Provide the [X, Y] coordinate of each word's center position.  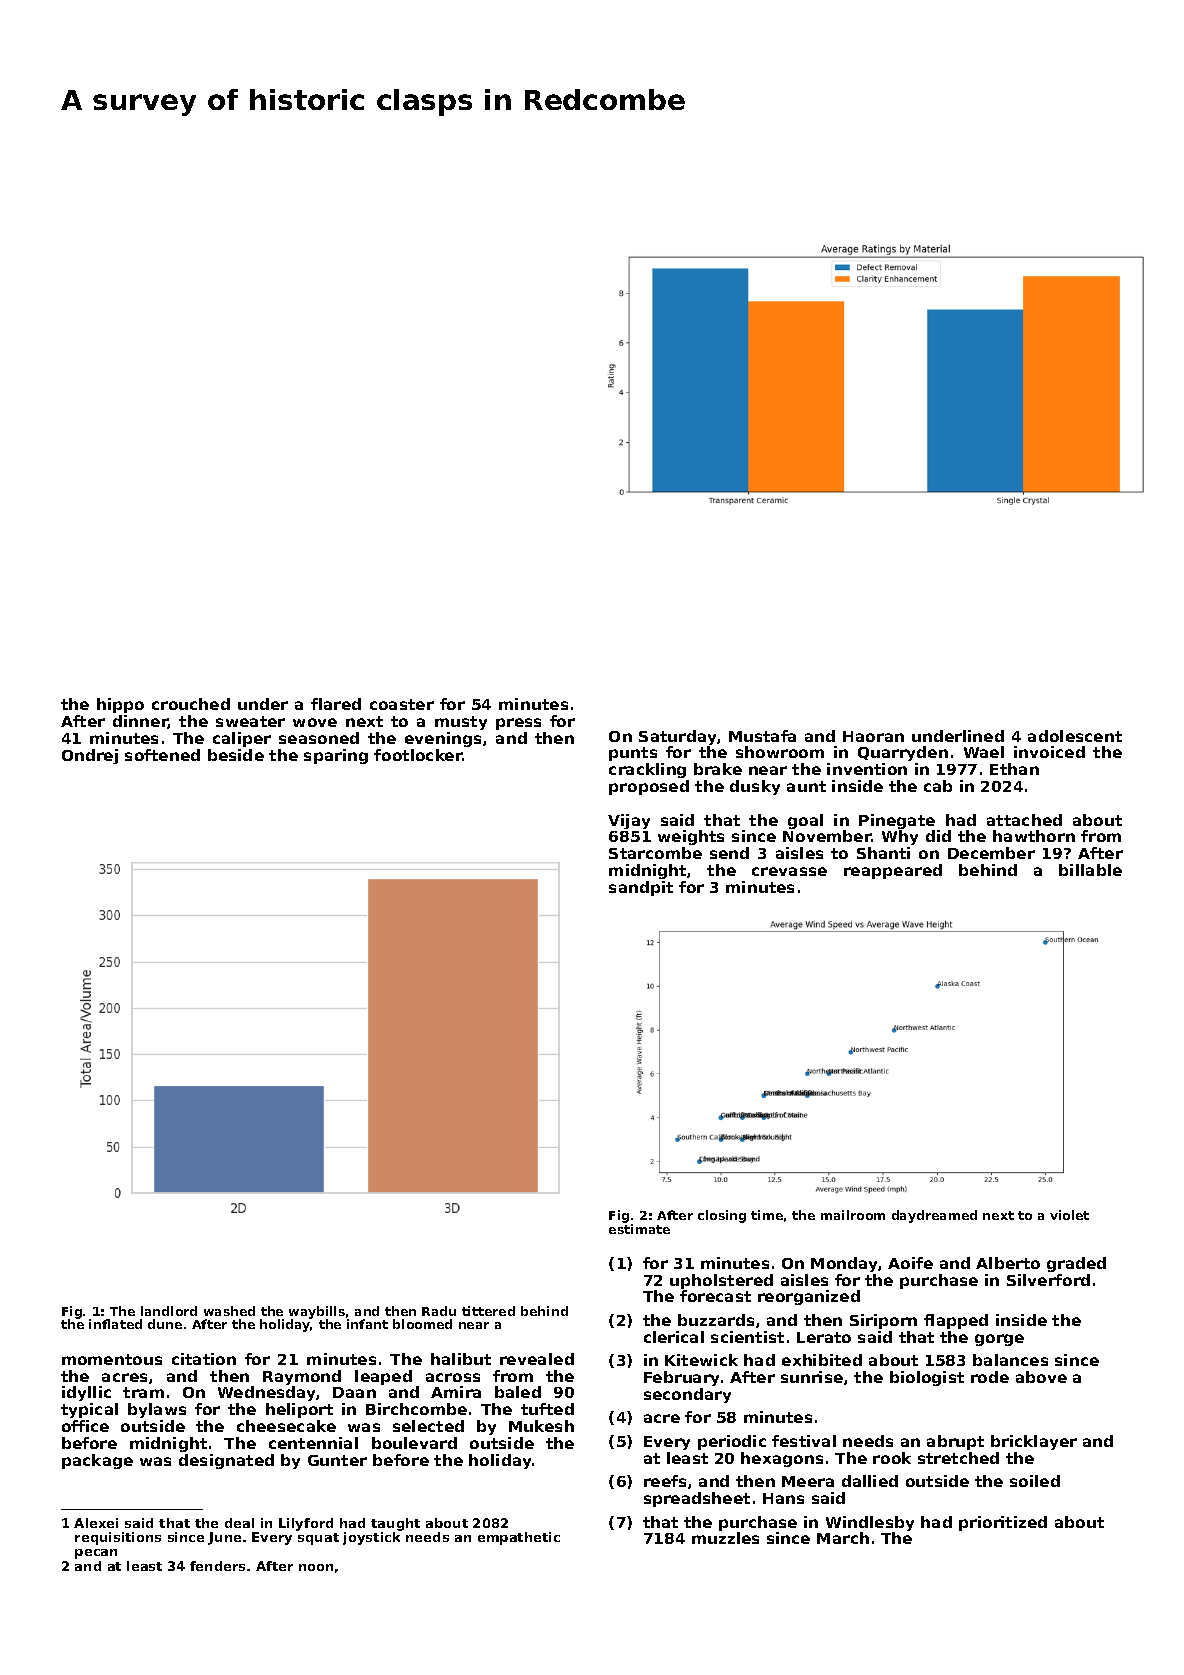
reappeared [893, 871]
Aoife [910, 1263]
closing [722, 1216]
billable [1090, 870]
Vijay [629, 821]
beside [236, 755]
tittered [488, 1311]
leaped [383, 1377]
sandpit [641, 888]
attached [1024, 820]
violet [1069, 1215]
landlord [169, 1311]
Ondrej [90, 756]
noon [316, 1567]
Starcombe [655, 853]
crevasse [789, 871]
